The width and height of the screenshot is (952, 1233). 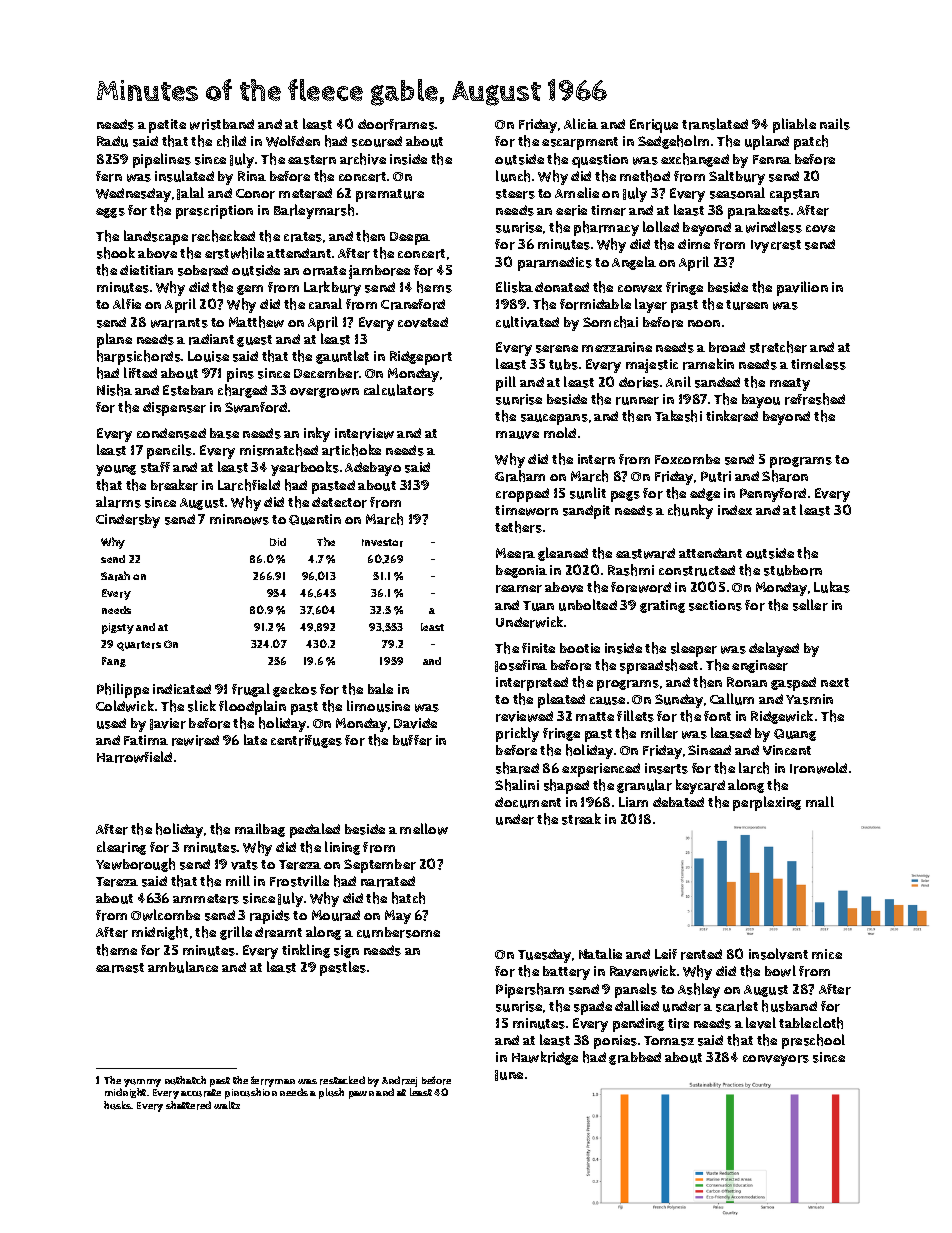 What do you see at coordinates (109, 176) in the screenshot?
I see `fern` at bounding box center [109, 176].
